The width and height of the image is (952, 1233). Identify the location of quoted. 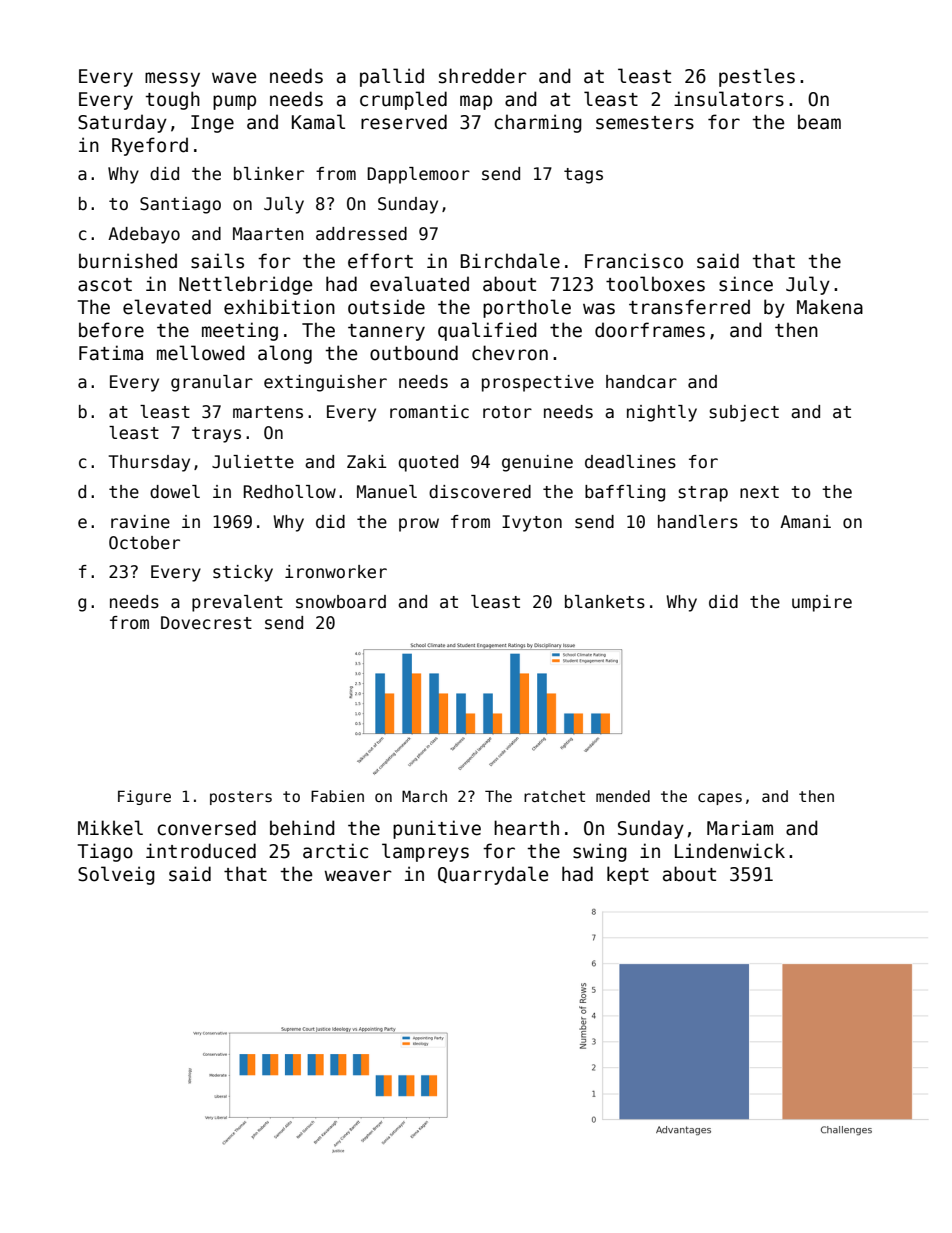
(428, 463).
